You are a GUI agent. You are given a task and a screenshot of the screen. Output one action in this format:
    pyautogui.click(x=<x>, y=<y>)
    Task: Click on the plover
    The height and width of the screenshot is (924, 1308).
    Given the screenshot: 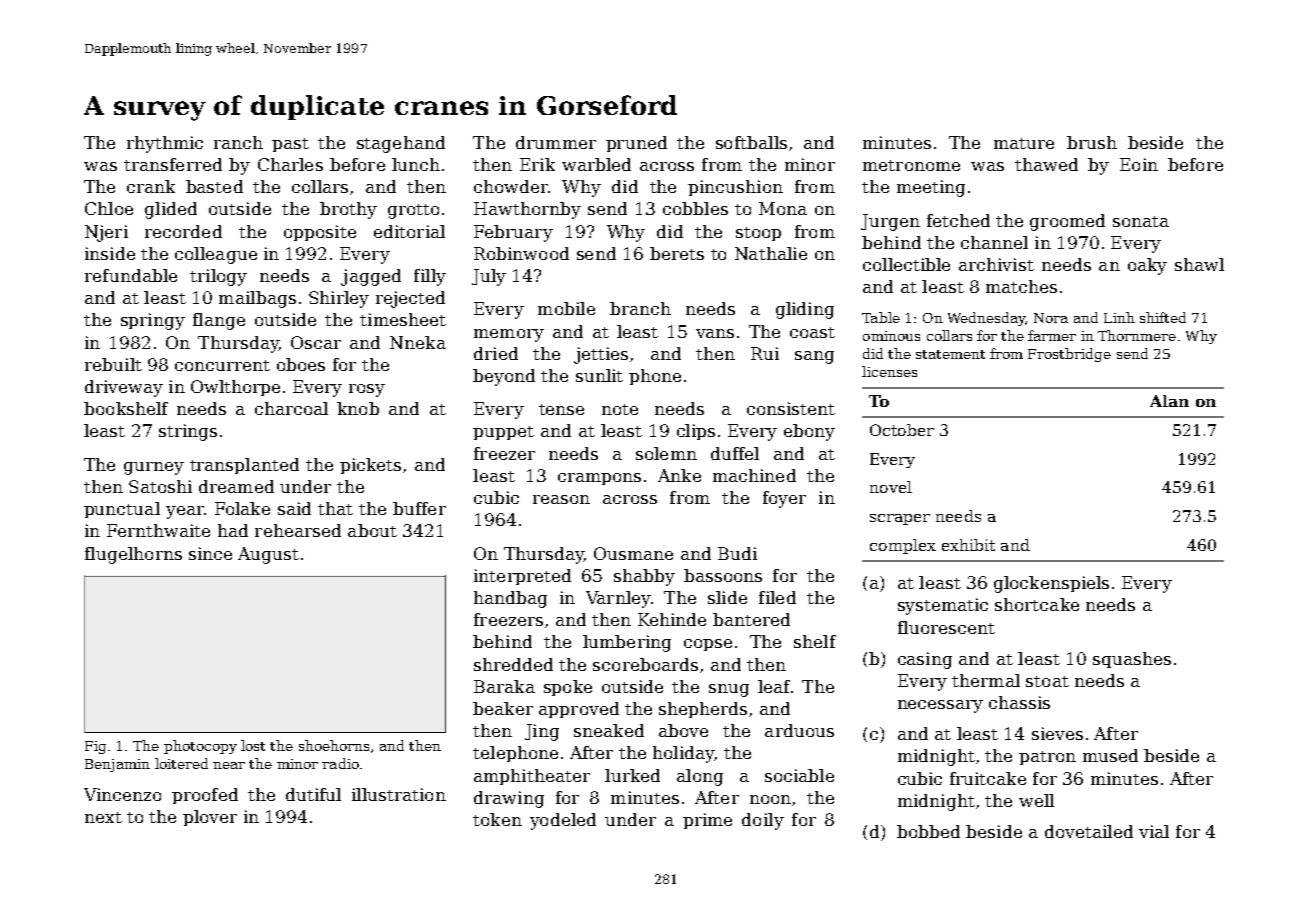 What is the action you would take?
    pyautogui.click(x=210, y=818)
